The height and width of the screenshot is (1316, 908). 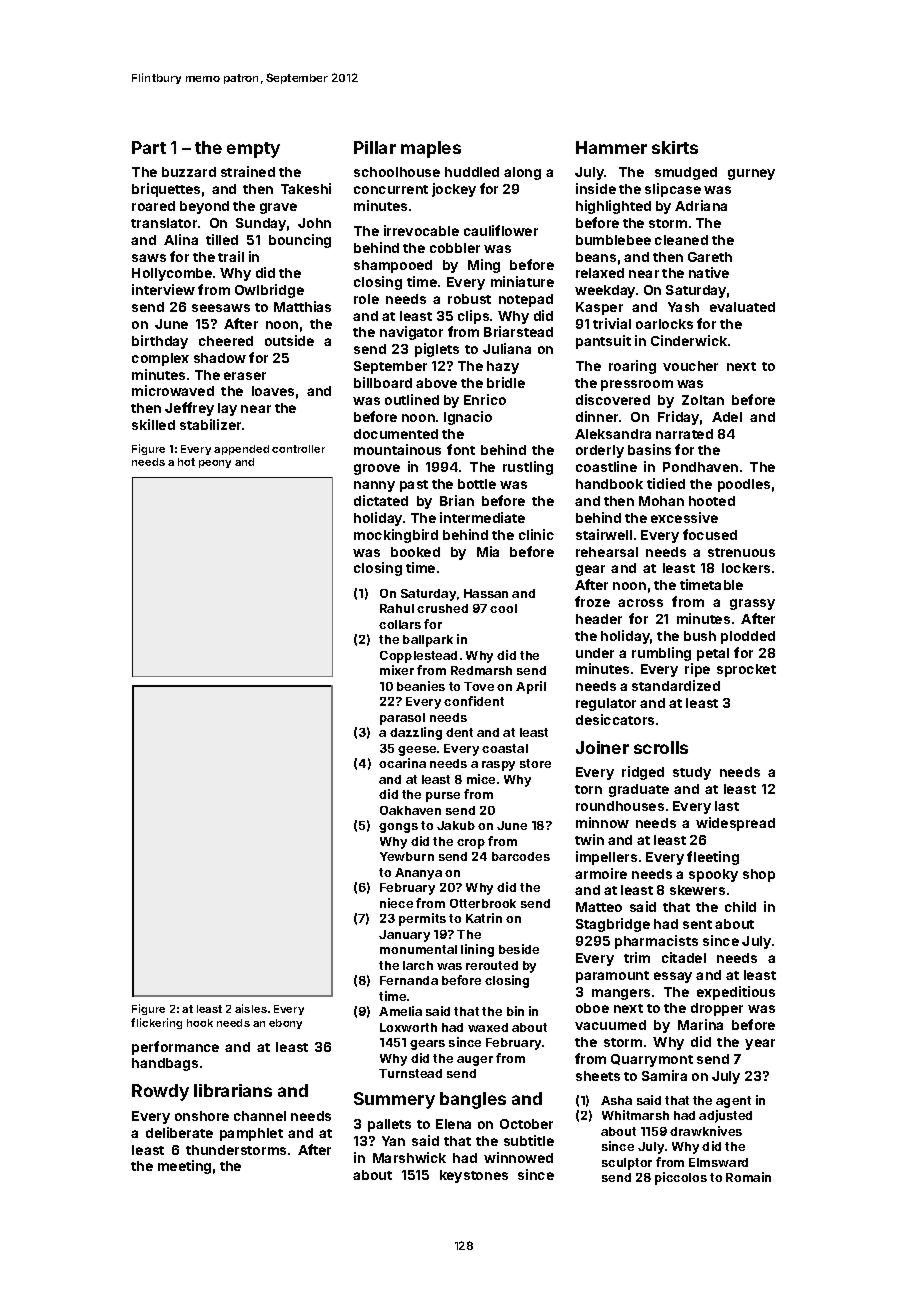 I want to click on Juliana, so click(x=507, y=348).
